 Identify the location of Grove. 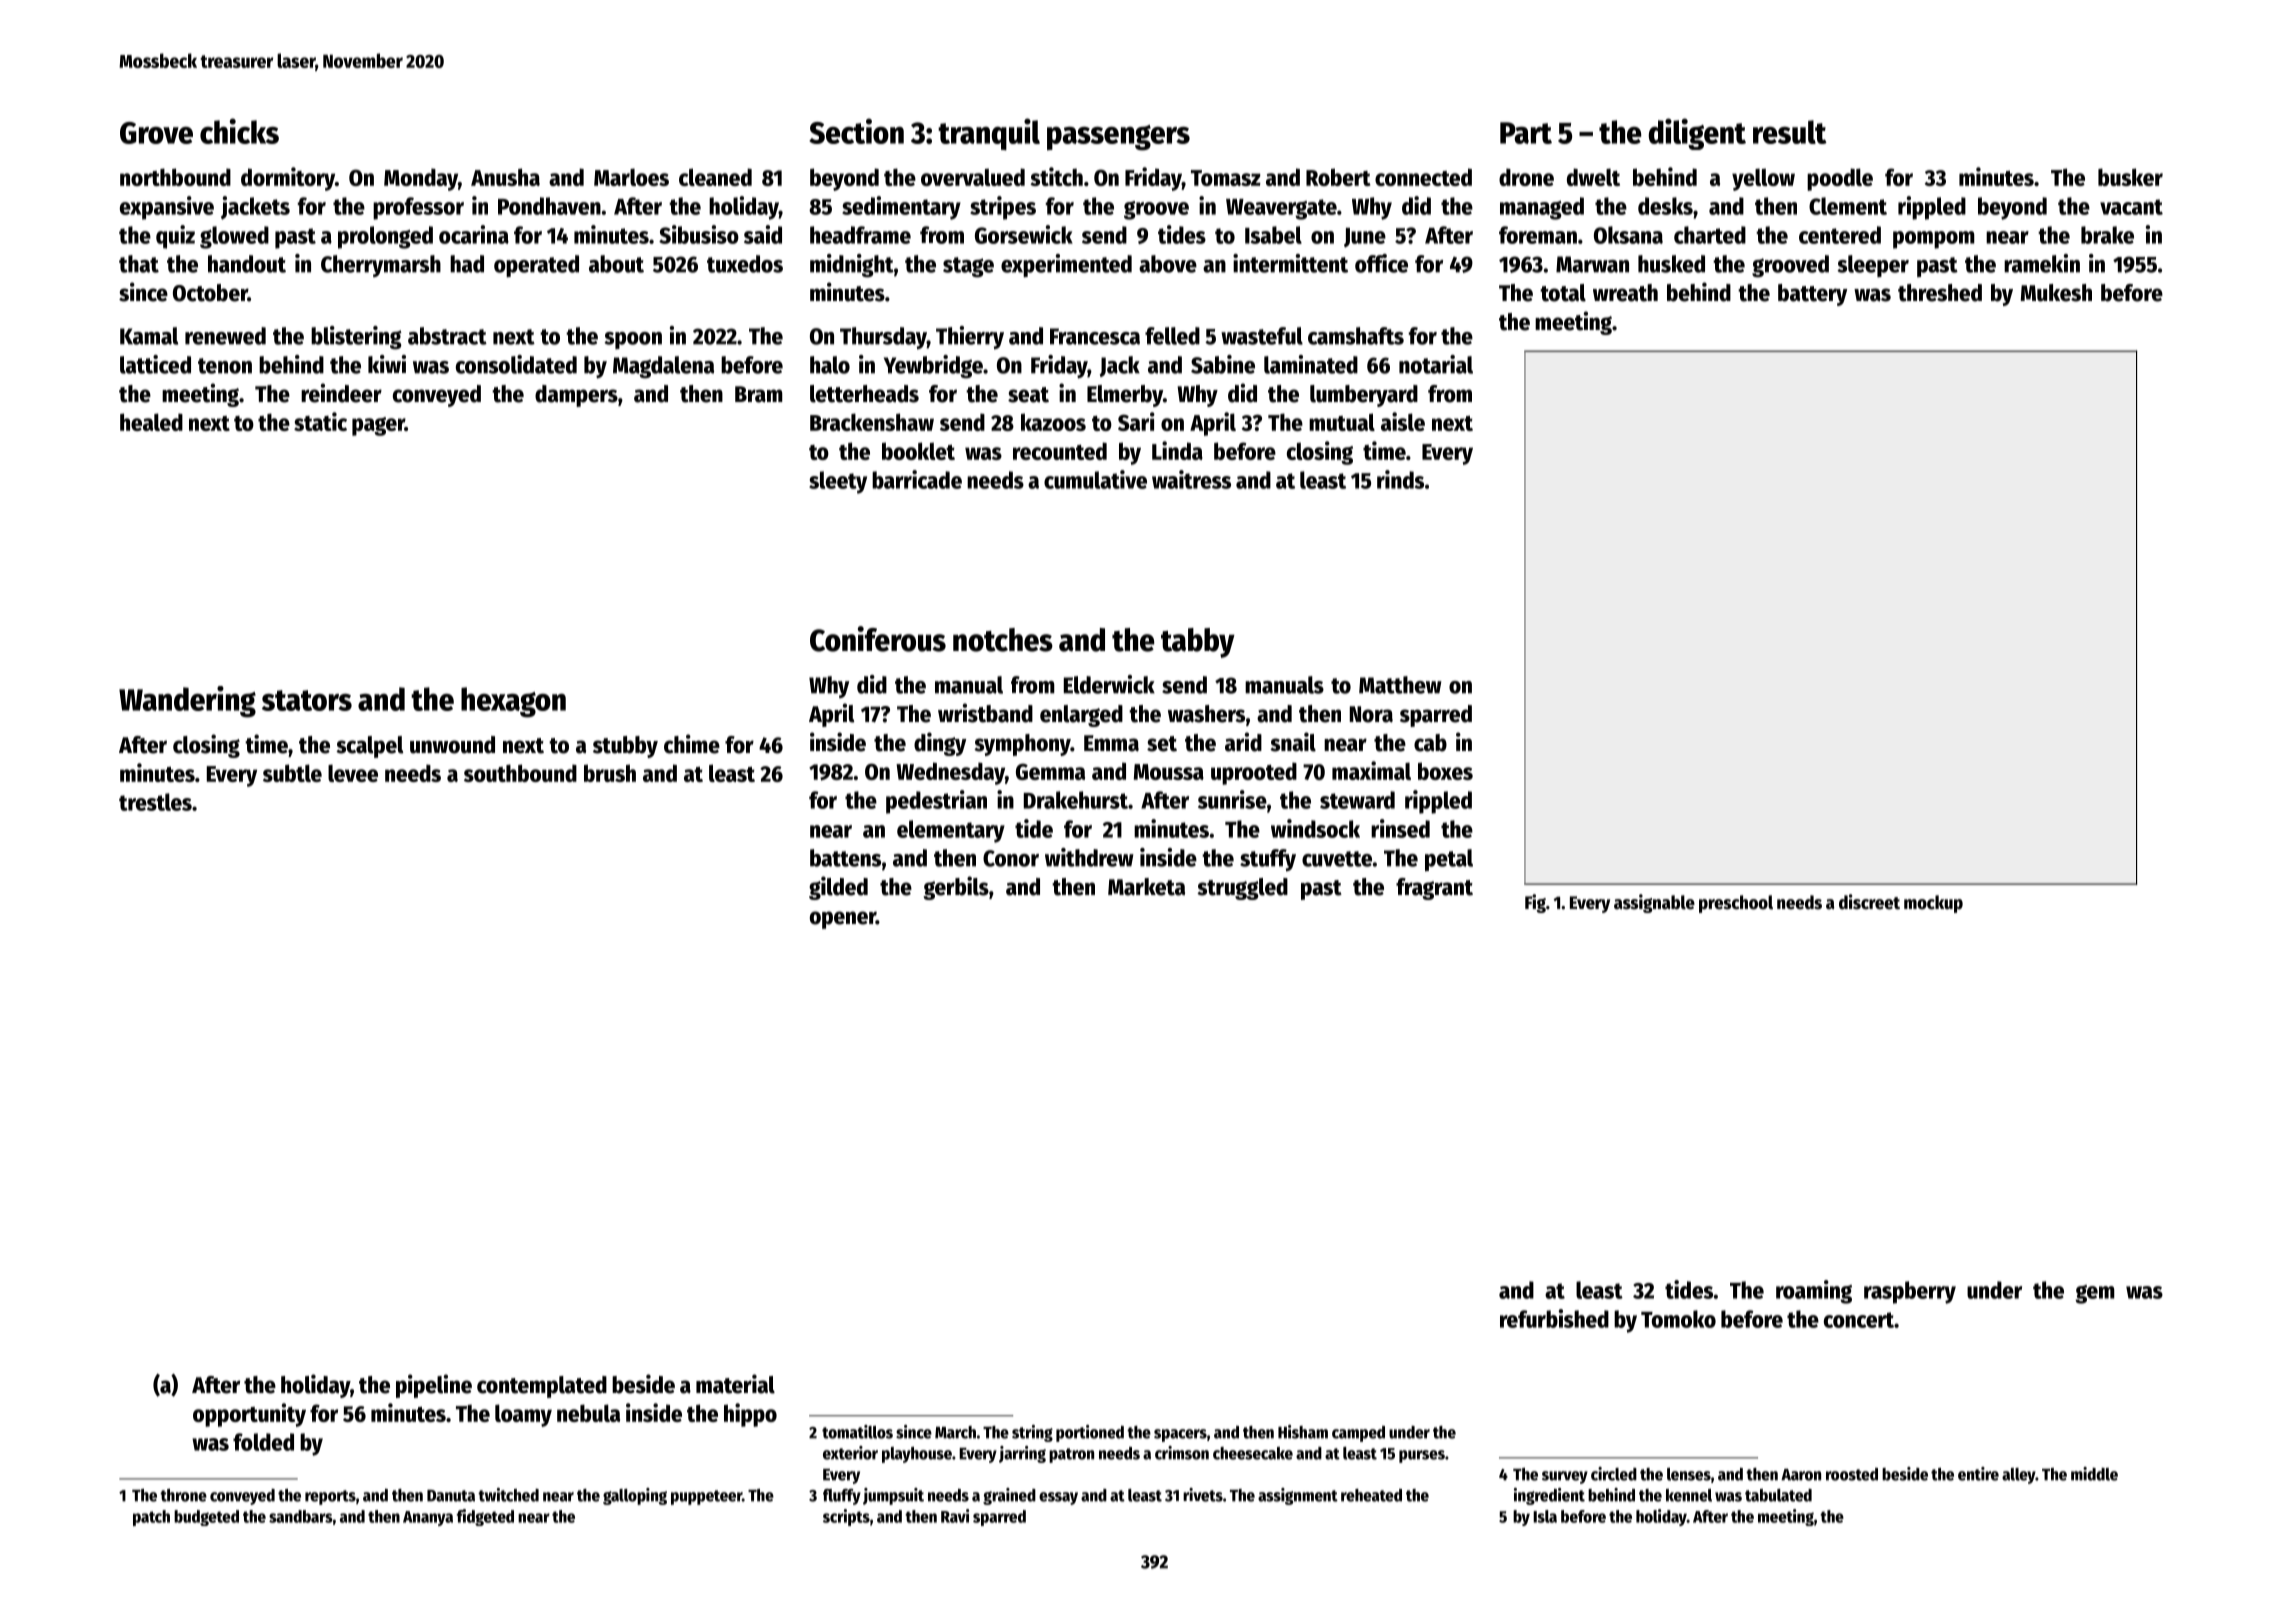
(156, 133).
